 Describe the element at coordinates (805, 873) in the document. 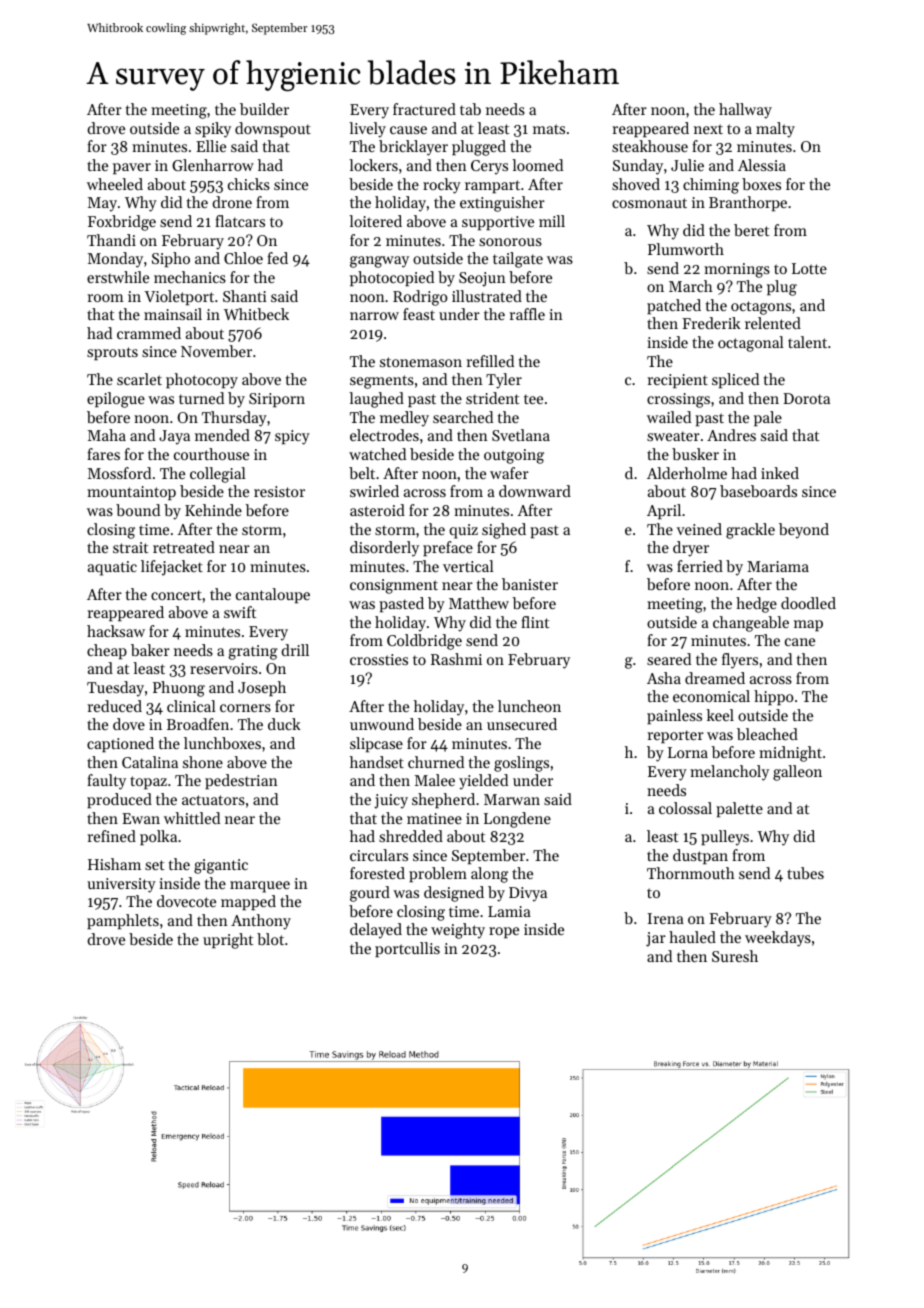

I see `tubes` at that location.
